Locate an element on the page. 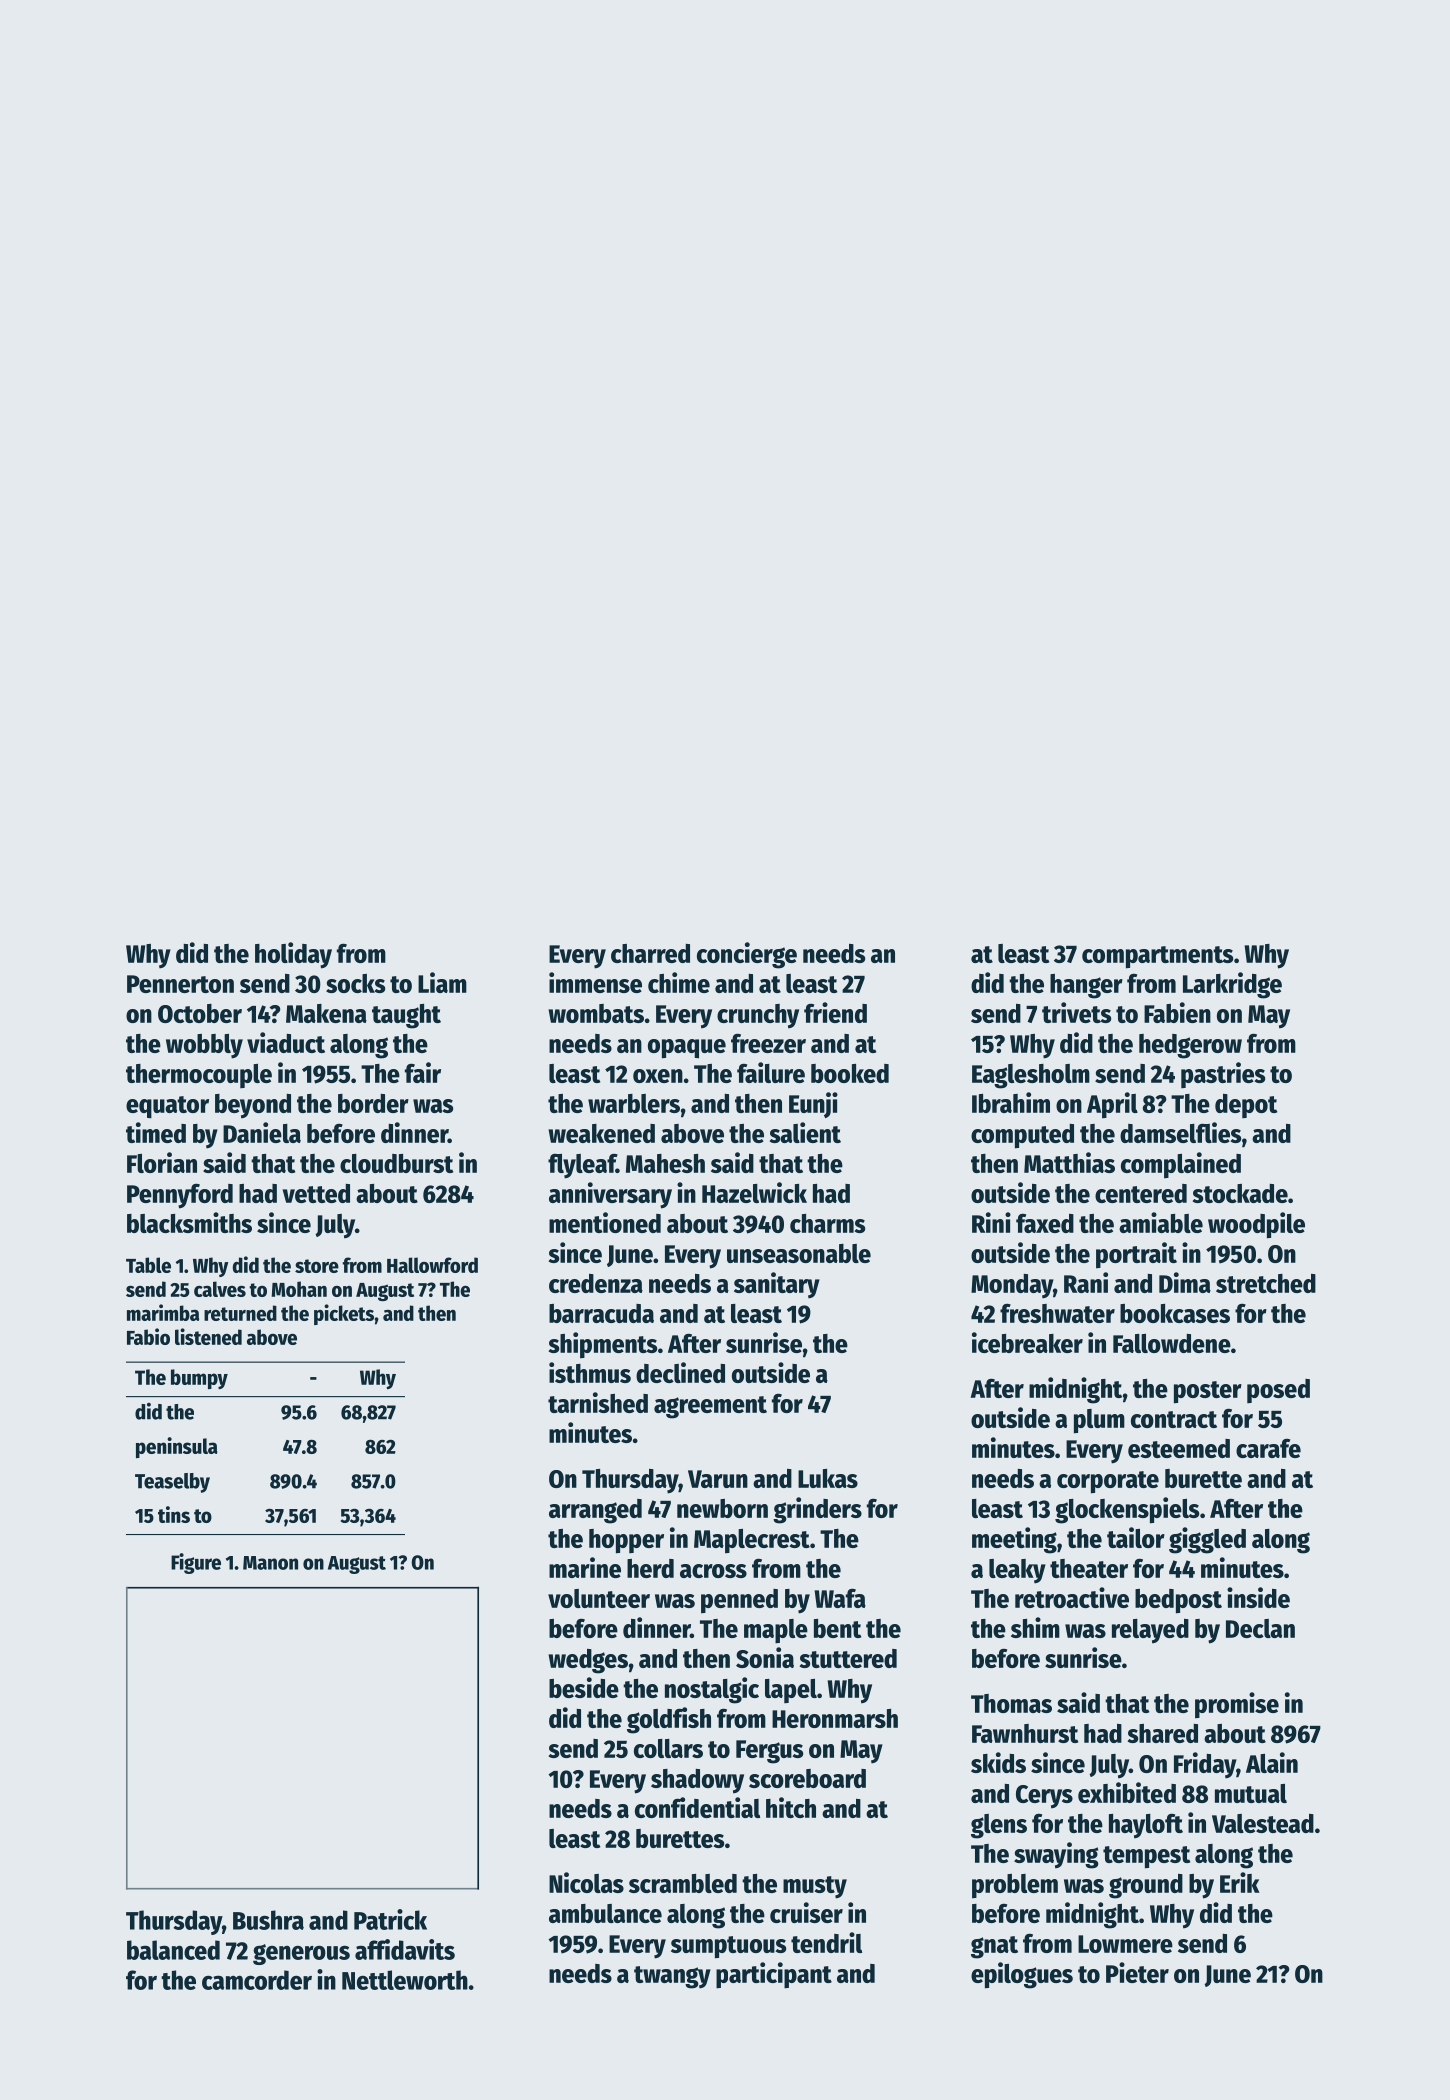 Image resolution: width=1450 pixels, height=2100 pixels. beside is located at coordinates (584, 1687).
